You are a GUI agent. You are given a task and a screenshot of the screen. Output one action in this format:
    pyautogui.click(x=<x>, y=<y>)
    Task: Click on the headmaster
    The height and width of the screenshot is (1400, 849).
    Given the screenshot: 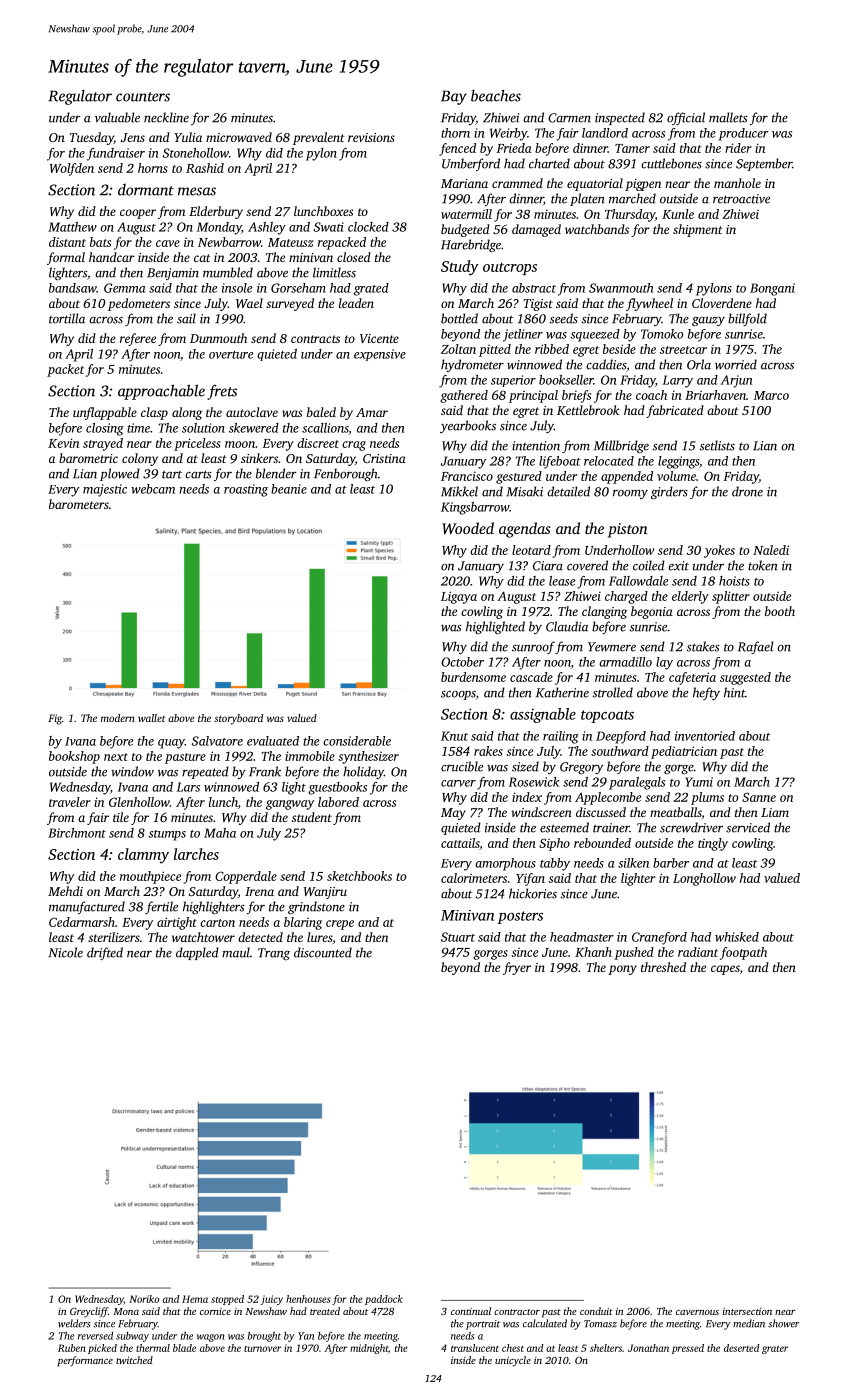 What is the action you would take?
    pyautogui.click(x=581, y=937)
